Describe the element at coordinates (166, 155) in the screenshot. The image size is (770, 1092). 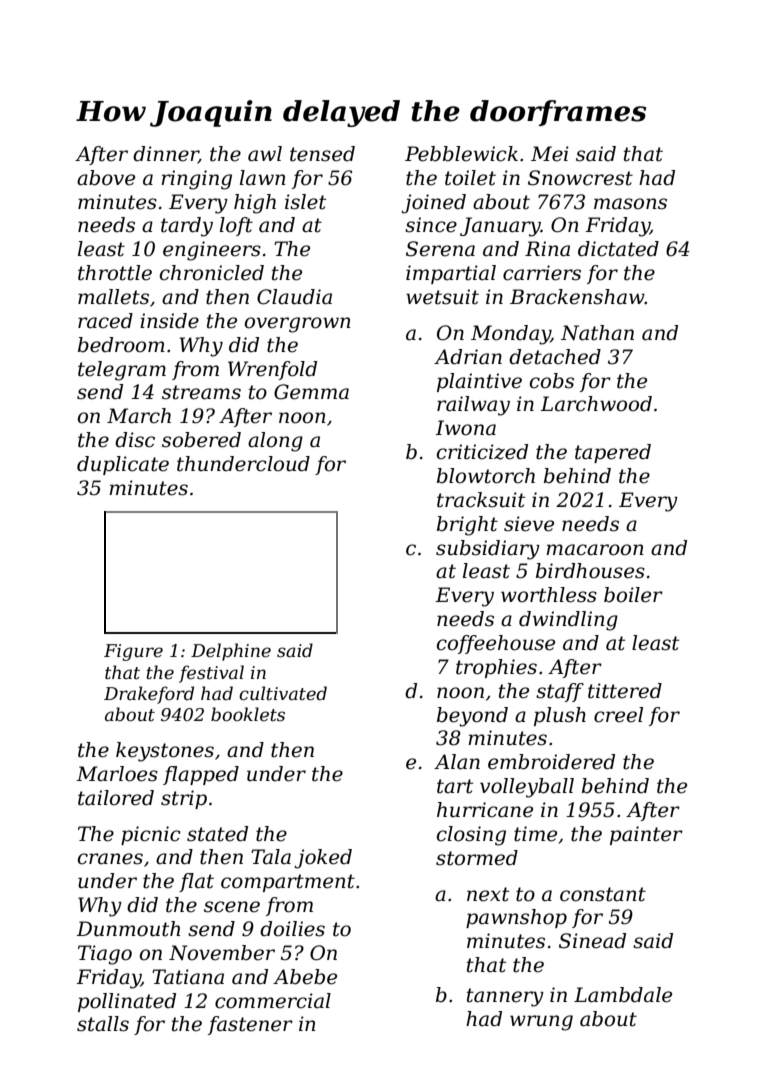
I see `dinner` at that location.
